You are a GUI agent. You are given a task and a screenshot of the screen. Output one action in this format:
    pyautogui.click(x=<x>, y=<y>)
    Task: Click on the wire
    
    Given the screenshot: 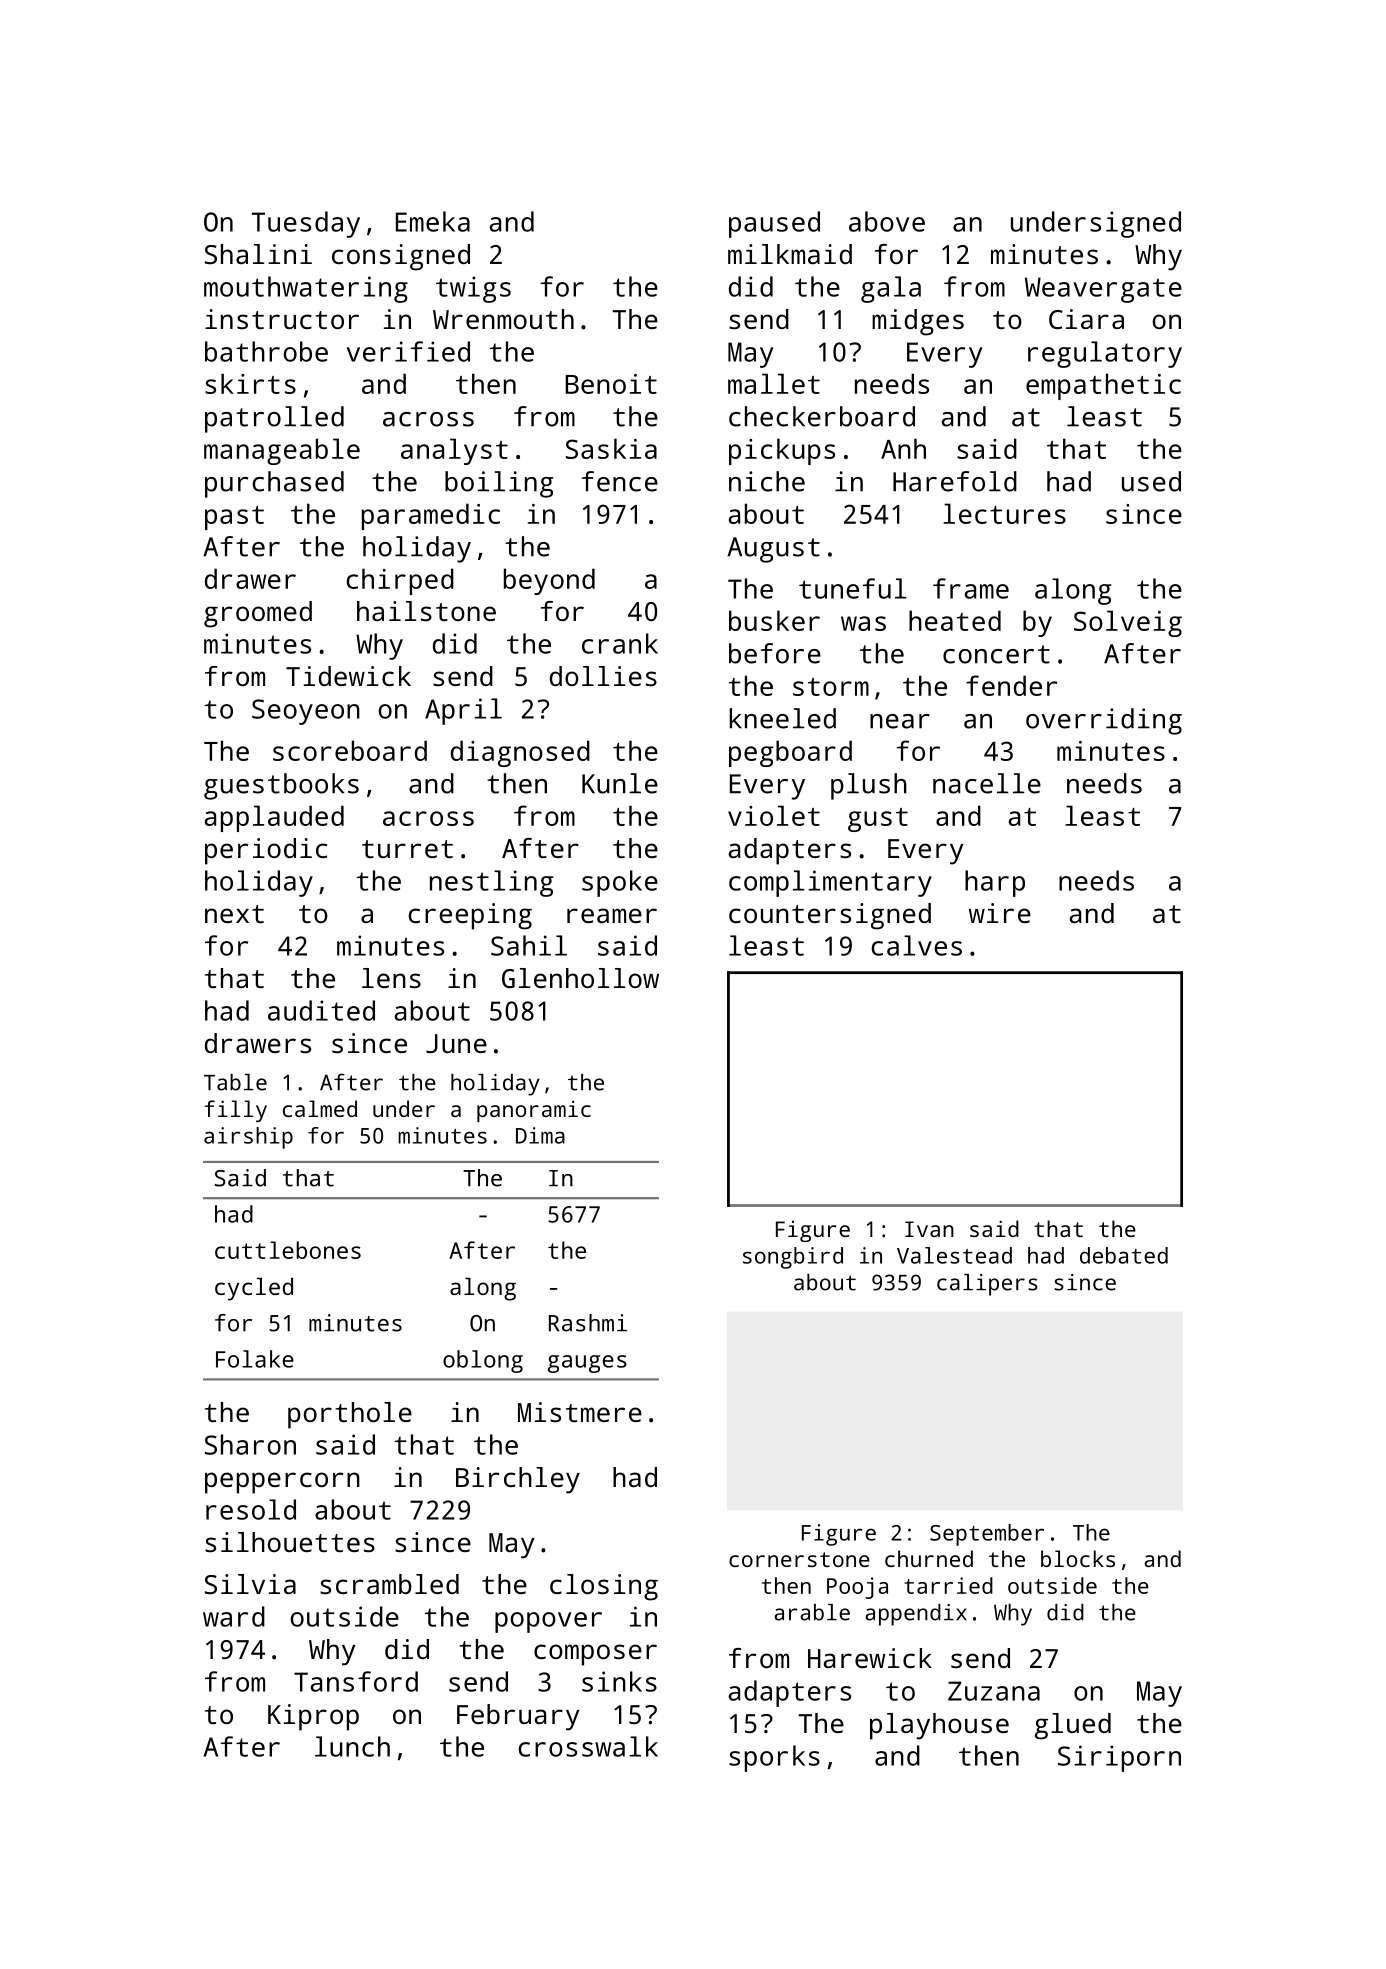 What is the action you would take?
    pyautogui.click(x=1000, y=913)
